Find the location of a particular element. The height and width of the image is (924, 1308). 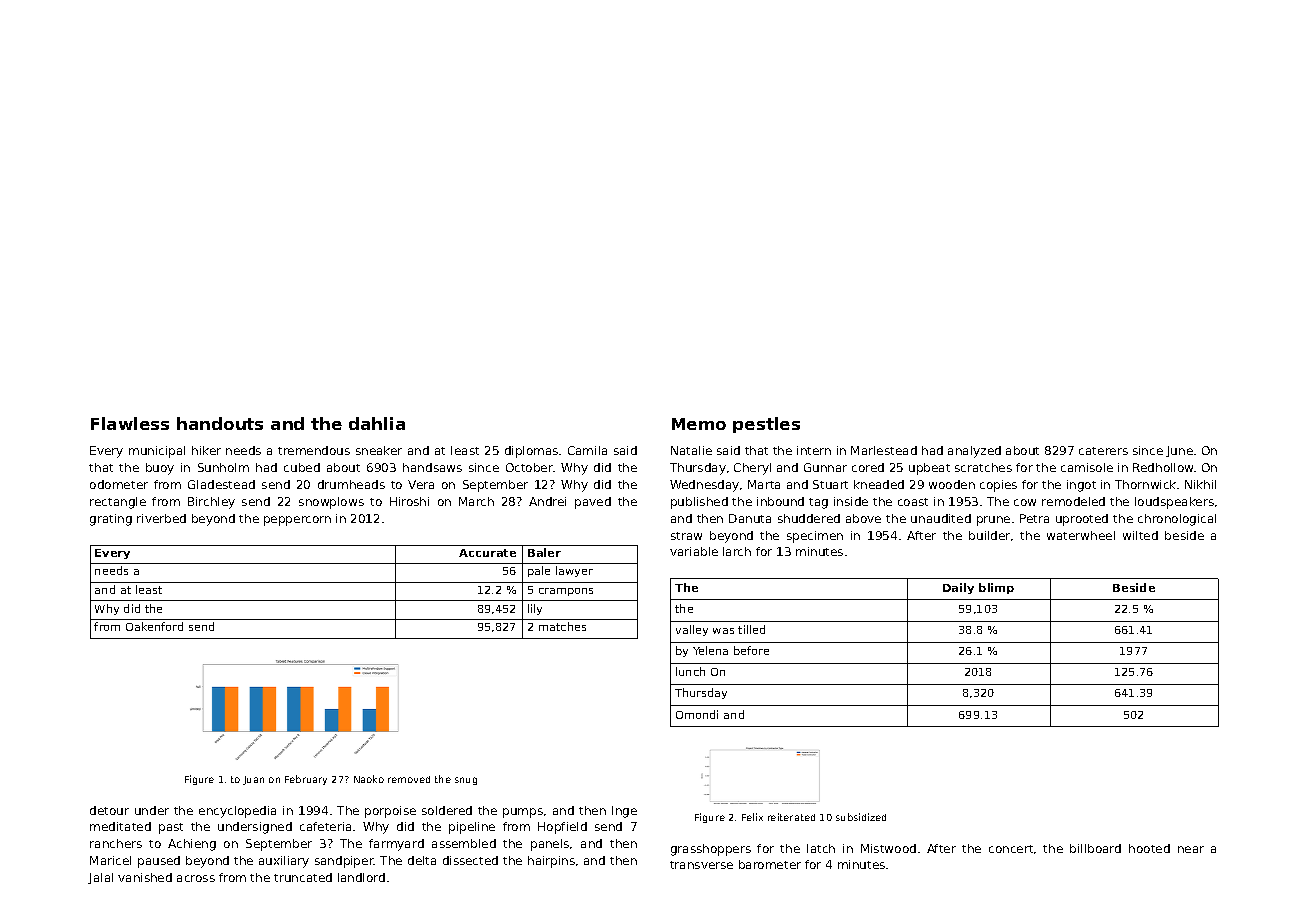

before is located at coordinates (751, 650).
